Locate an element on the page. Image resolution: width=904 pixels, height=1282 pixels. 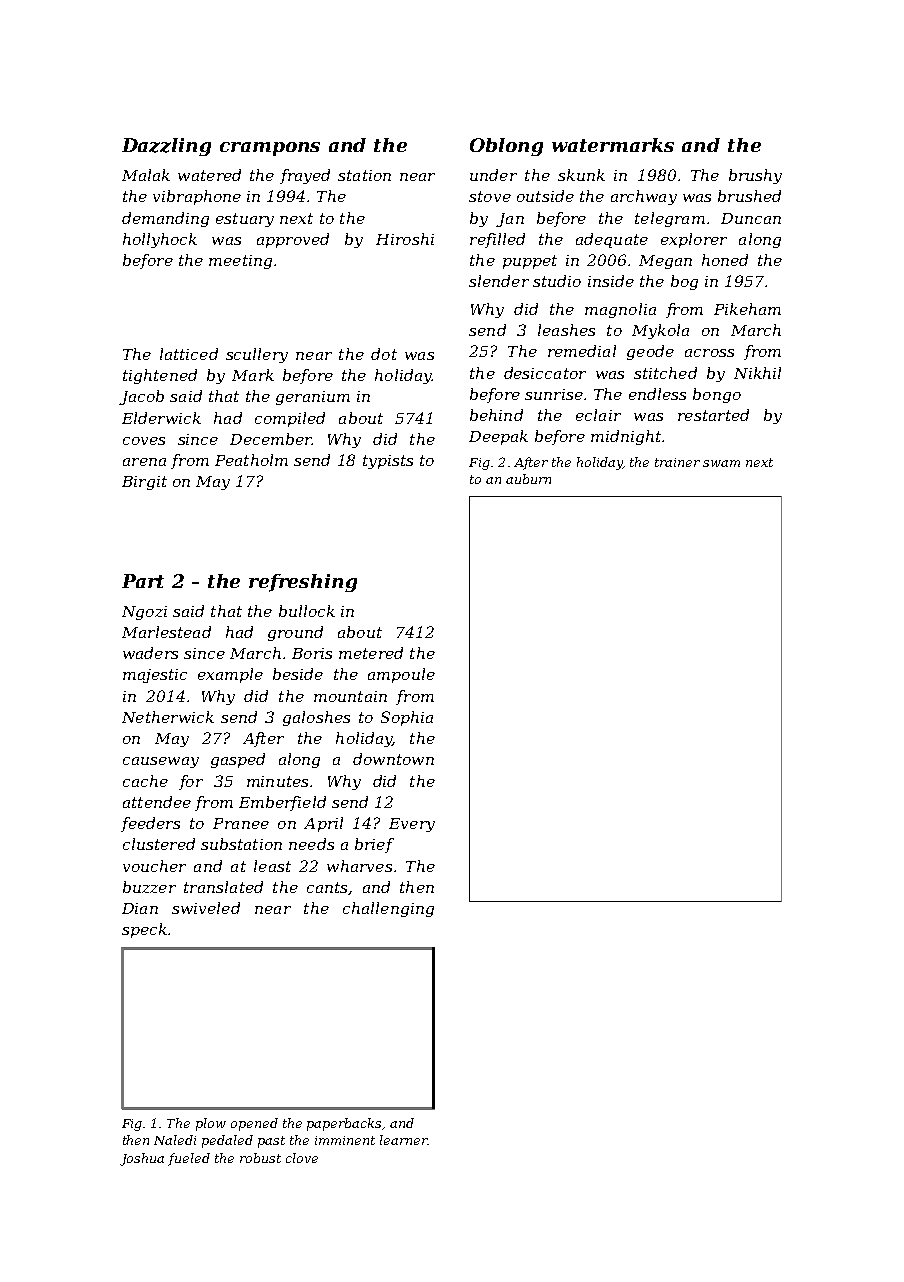
learner is located at coordinates (403, 1140).
